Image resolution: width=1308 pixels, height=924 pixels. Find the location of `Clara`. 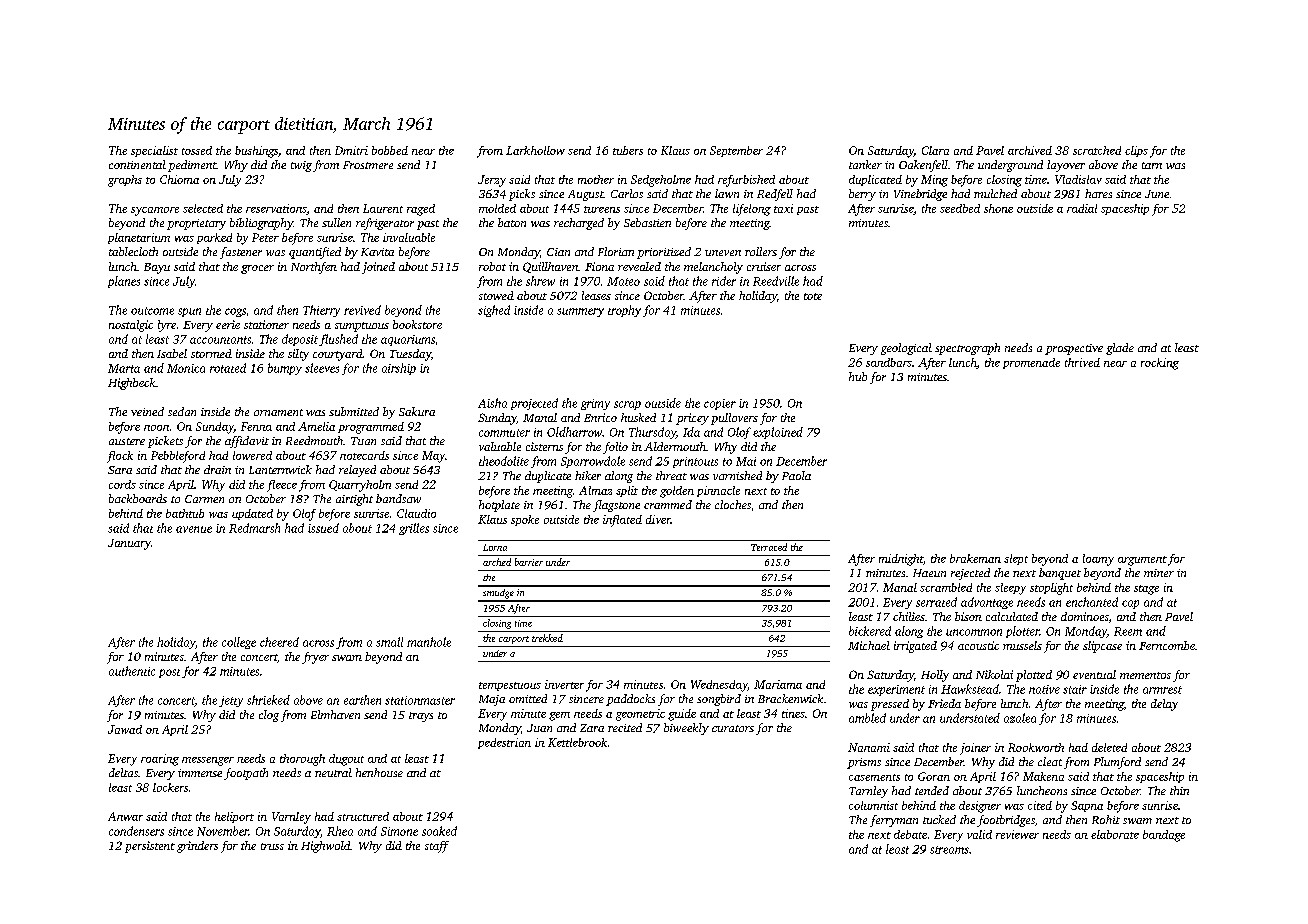

Clara is located at coordinates (935, 150).
